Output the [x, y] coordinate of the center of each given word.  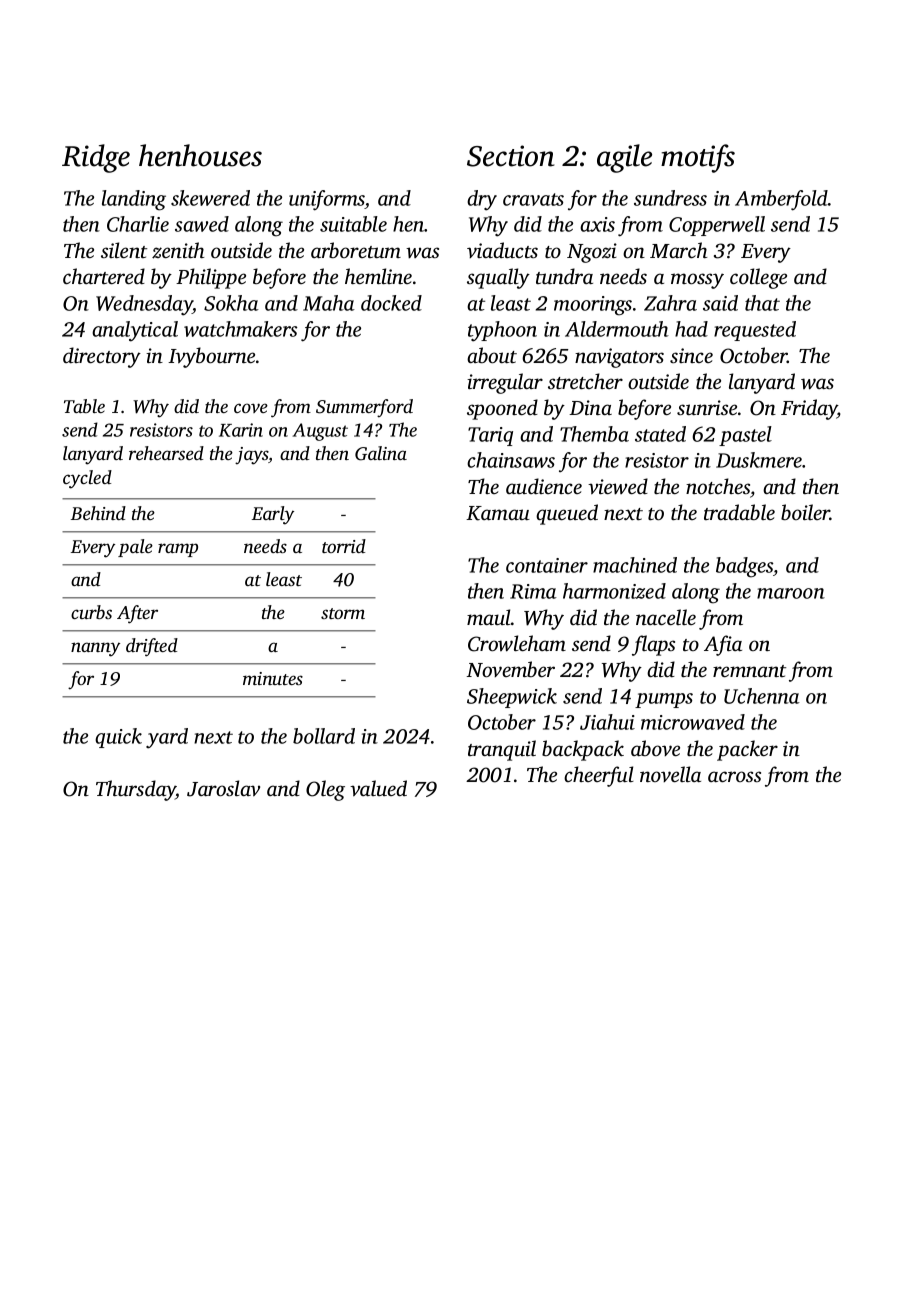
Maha [329, 303]
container [547, 565]
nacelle [666, 617]
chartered [104, 276]
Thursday [136, 790]
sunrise [707, 407]
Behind [98, 513]
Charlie [138, 224]
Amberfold [781, 200]
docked [391, 303]
